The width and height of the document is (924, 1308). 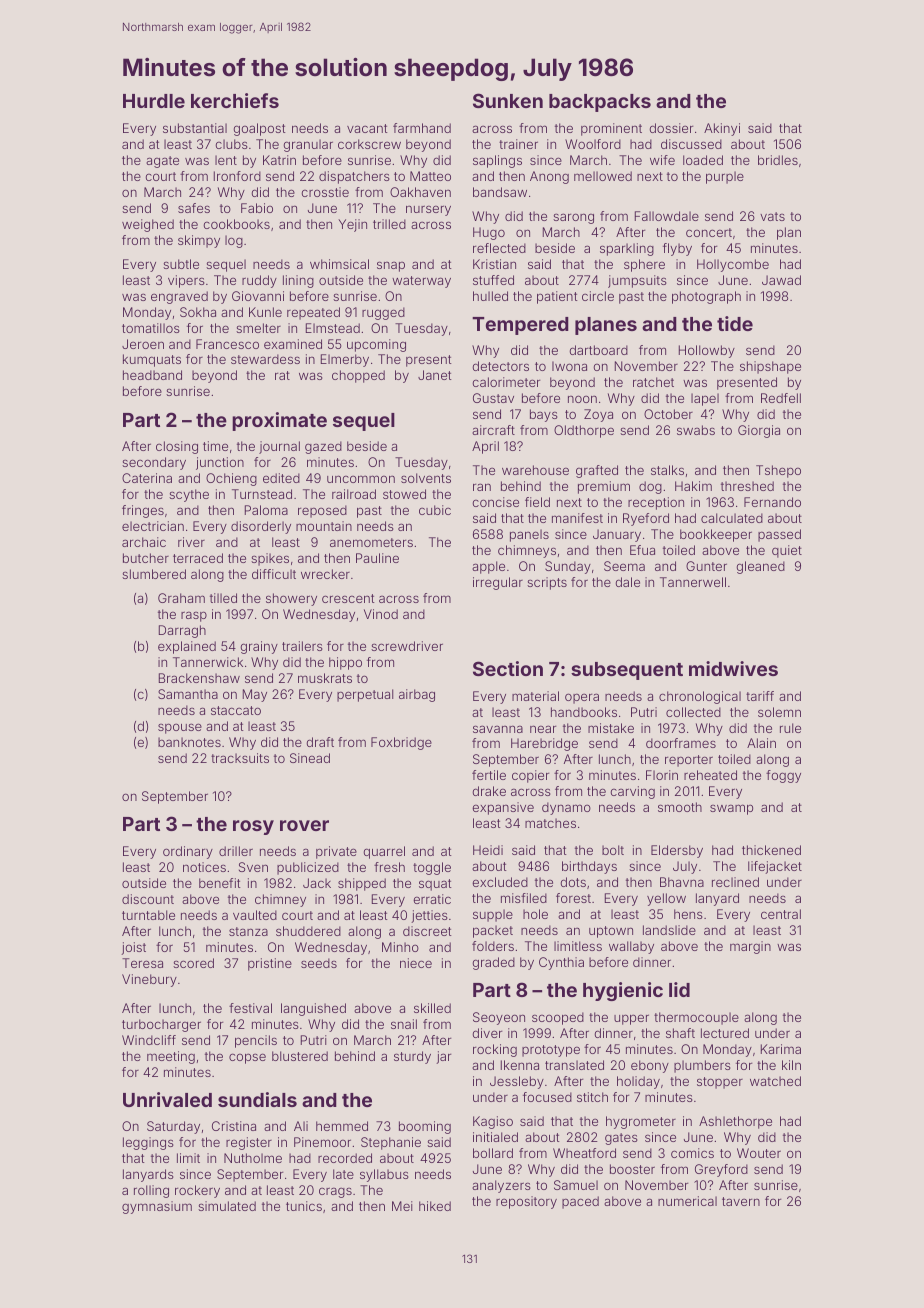 I want to click on bridles, so click(x=778, y=160).
